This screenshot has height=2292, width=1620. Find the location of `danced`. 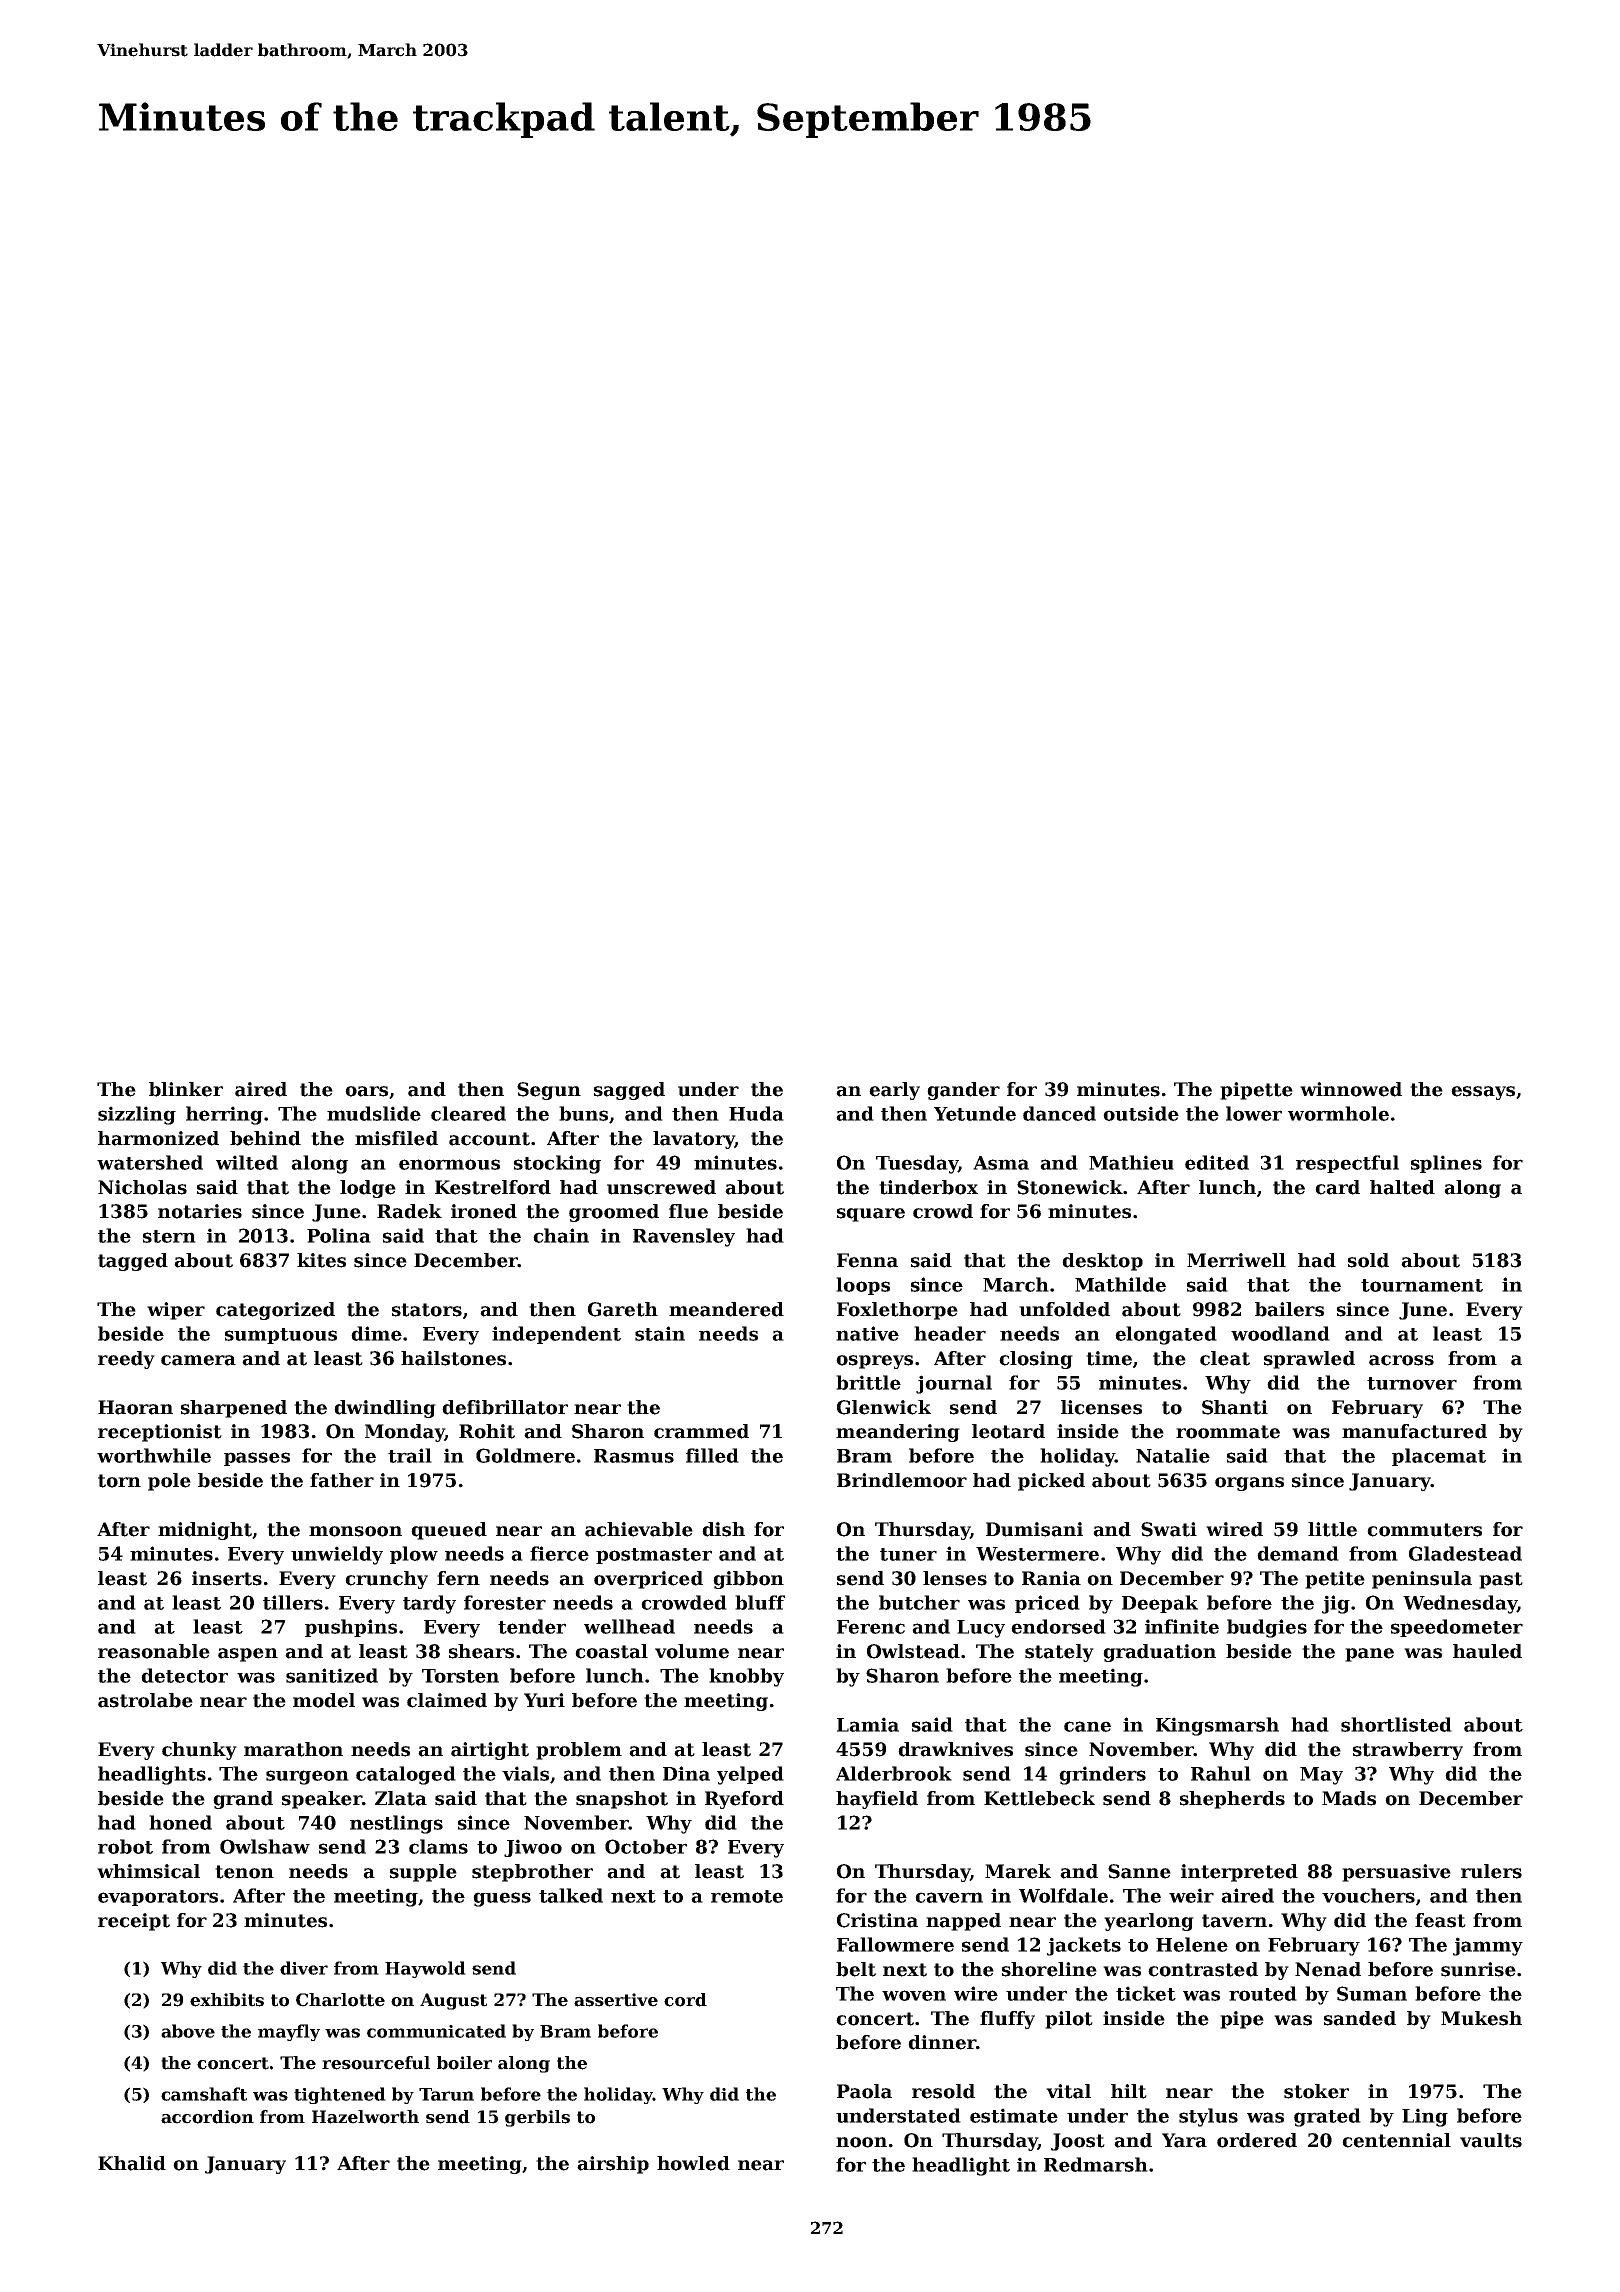

danced is located at coordinates (1059, 1113).
